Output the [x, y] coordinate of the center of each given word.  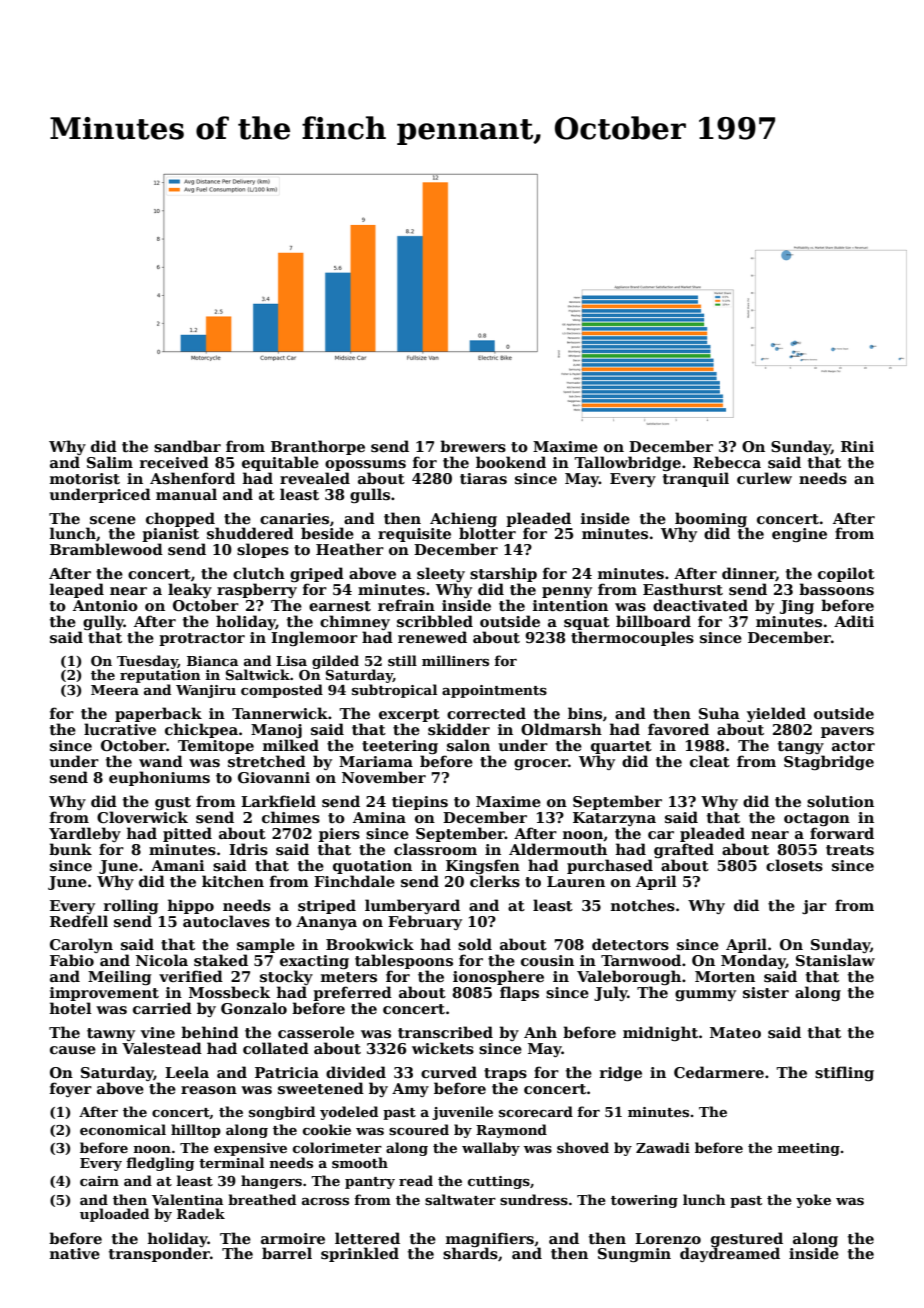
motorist [85, 479]
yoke [813, 1201]
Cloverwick [142, 817]
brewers [473, 446]
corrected [486, 713]
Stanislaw [835, 960]
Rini [857, 446]
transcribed [445, 1032]
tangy [801, 747]
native [75, 1253]
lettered [367, 1238]
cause [73, 1050]
